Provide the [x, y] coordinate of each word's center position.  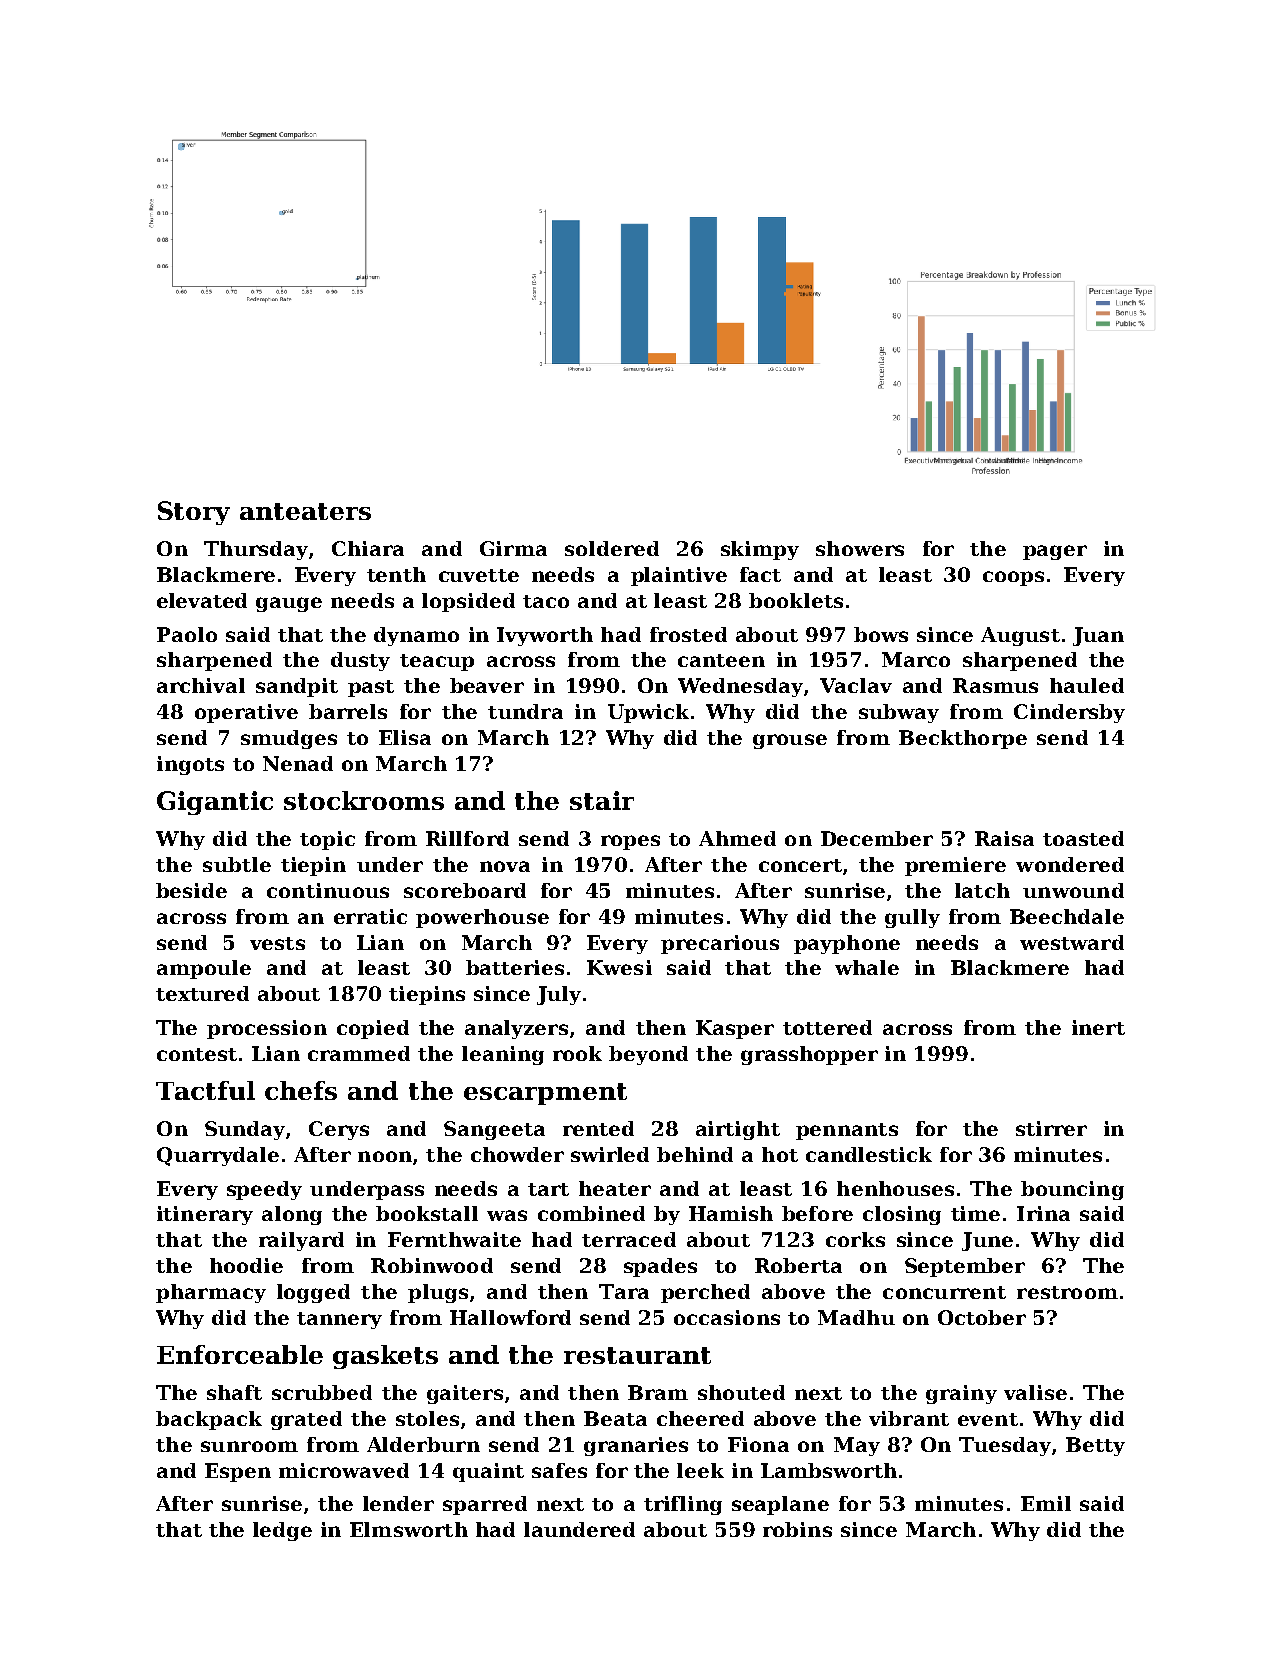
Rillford [467, 838]
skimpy [760, 550]
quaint [488, 1472]
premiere [955, 866]
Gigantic [215, 803]
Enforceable [240, 1354]
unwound [1073, 890]
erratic [370, 916]
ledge [282, 1531]
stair [602, 800]
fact [760, 574]
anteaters [305, 511]
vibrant [909, 1418]
